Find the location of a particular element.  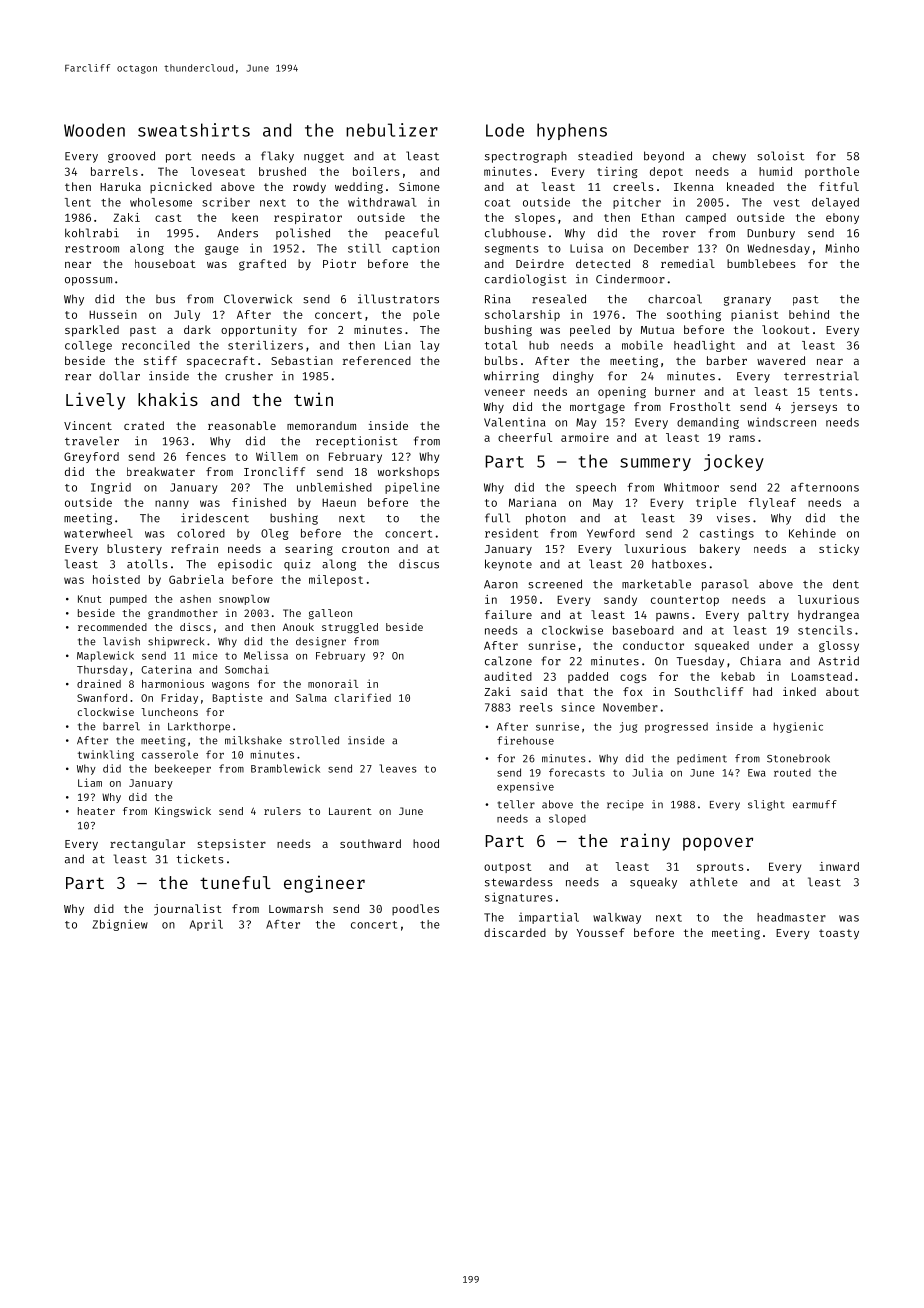

Minho is located at coordinates (842, 248).
